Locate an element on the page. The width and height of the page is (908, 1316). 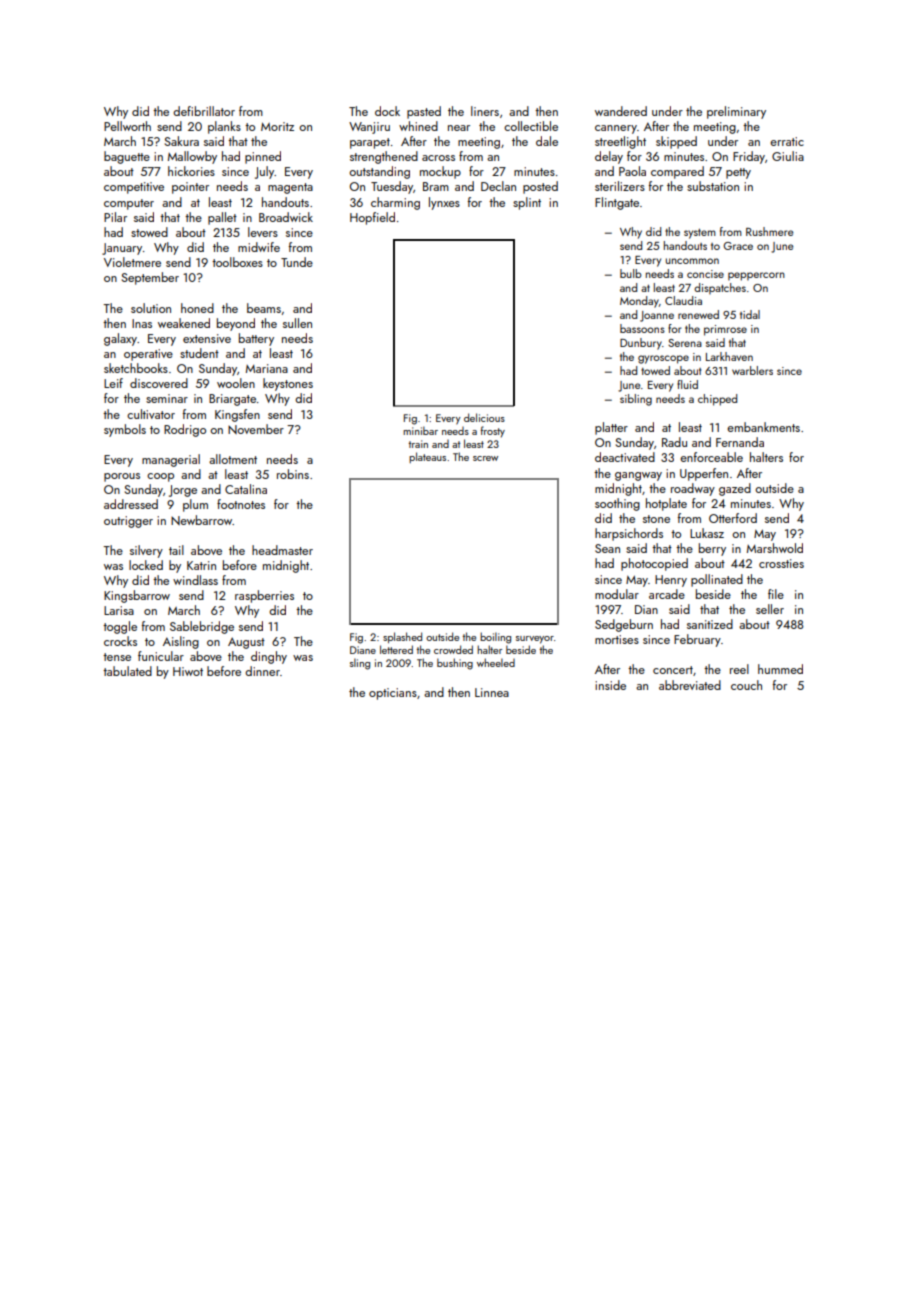
tabulated is located at coordinates (127, 671).
